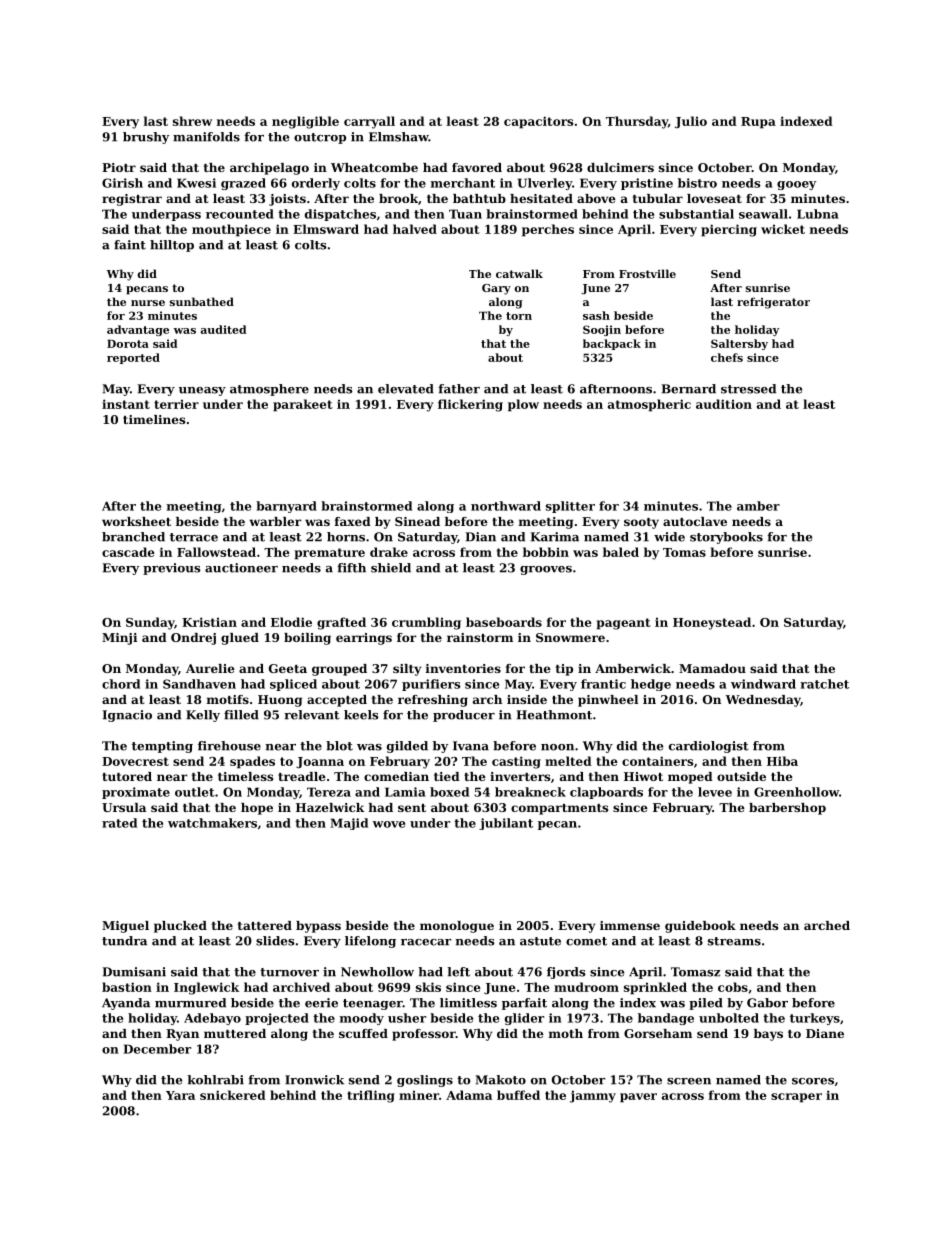 The height and width of the page is (1233, 952). I want to click on earrings, so click(364, 639).
